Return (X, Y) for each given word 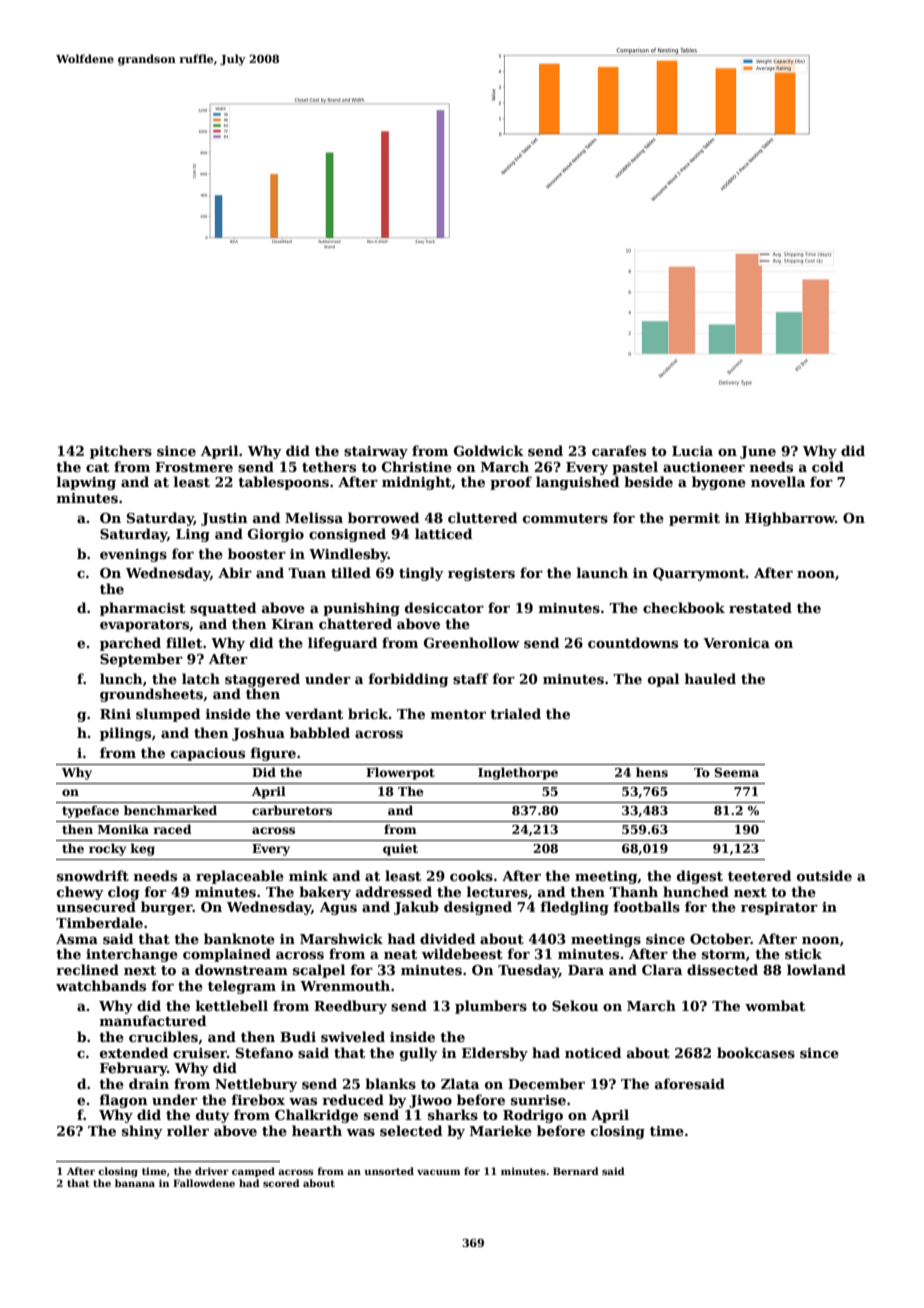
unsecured (96, 906)
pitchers (121, 452)
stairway (376, 452)
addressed (394, 891)
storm (724, 954)
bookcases (756, 1052)
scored (281, 1183)
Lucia (692, 451)
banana (135, 1183)
